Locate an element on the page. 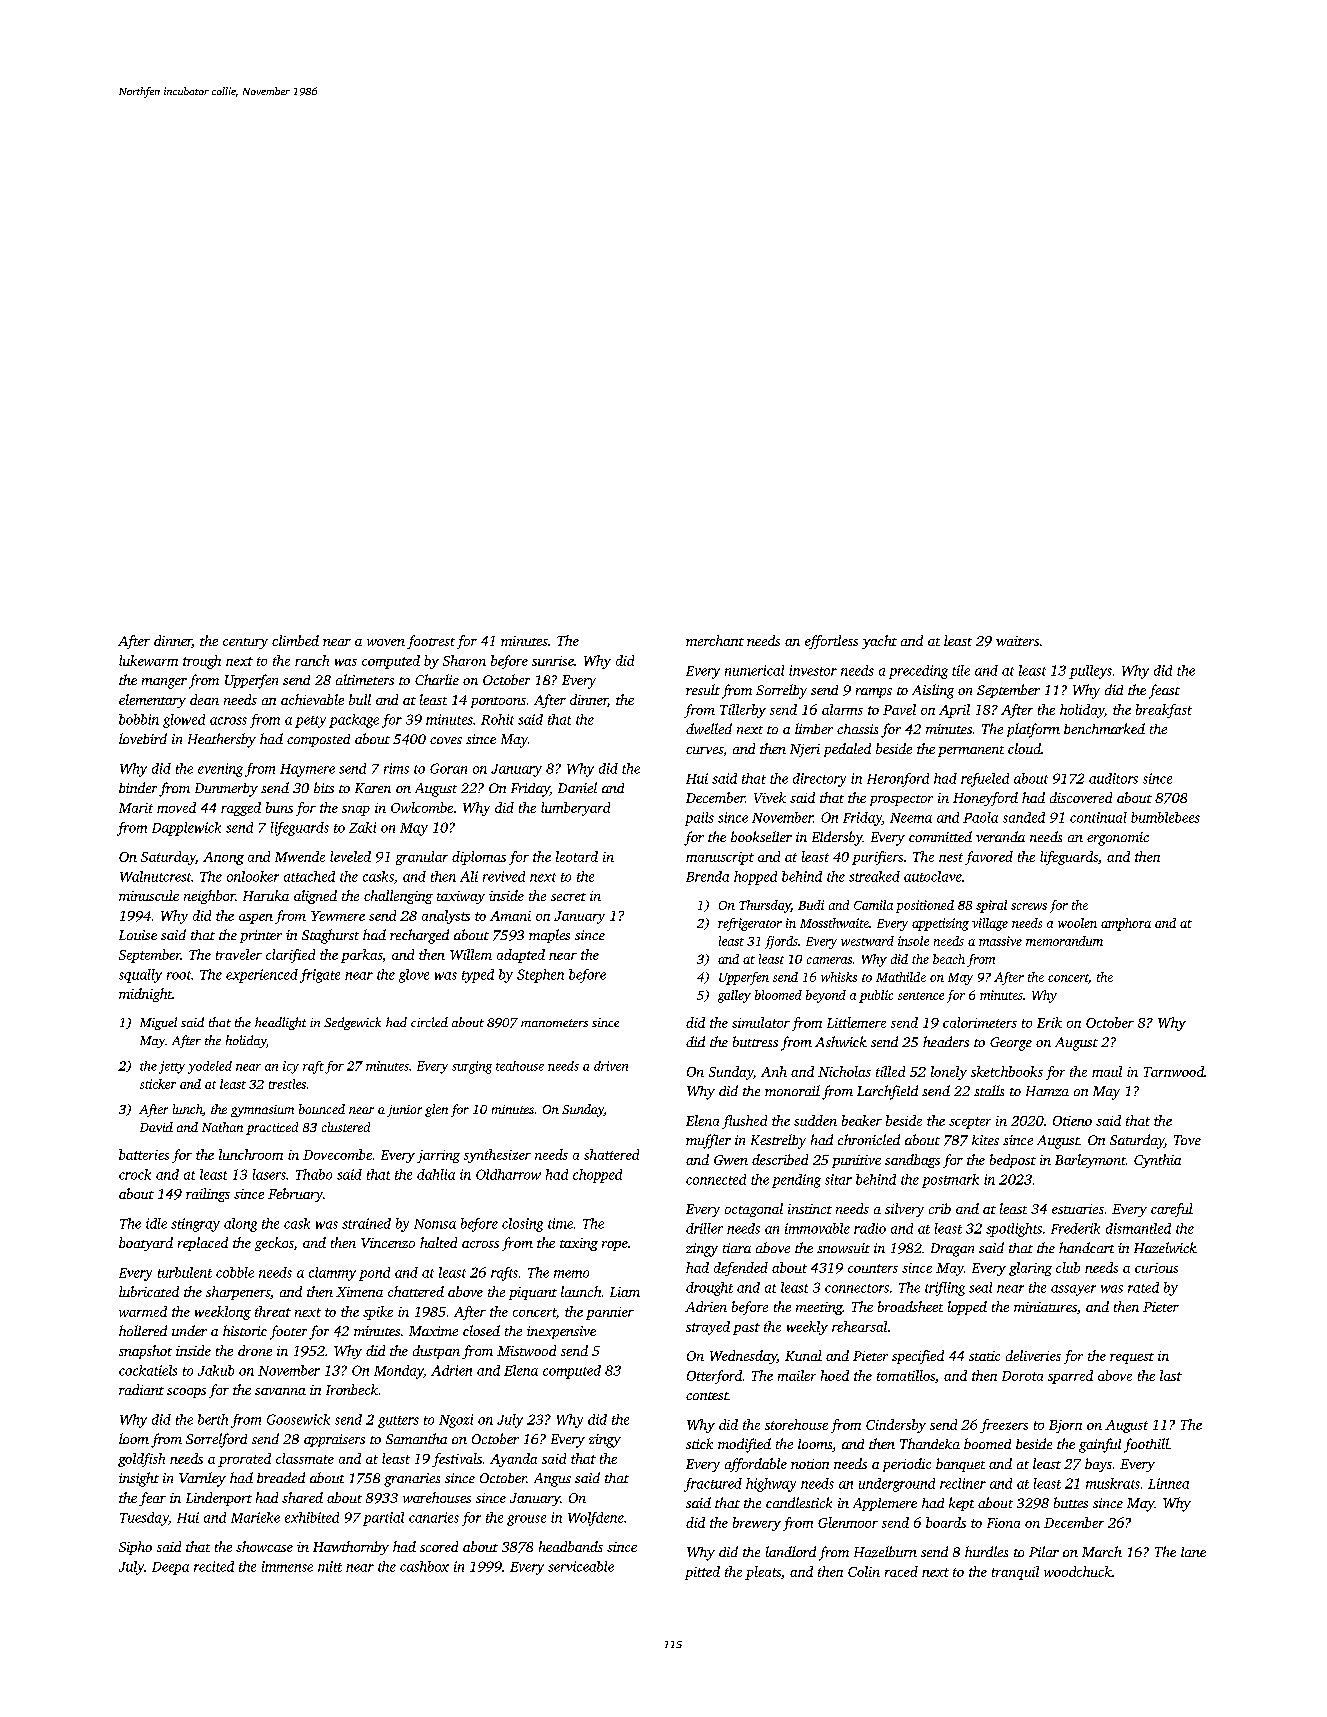  Tuesday is located at coordinates (144, 1519).
